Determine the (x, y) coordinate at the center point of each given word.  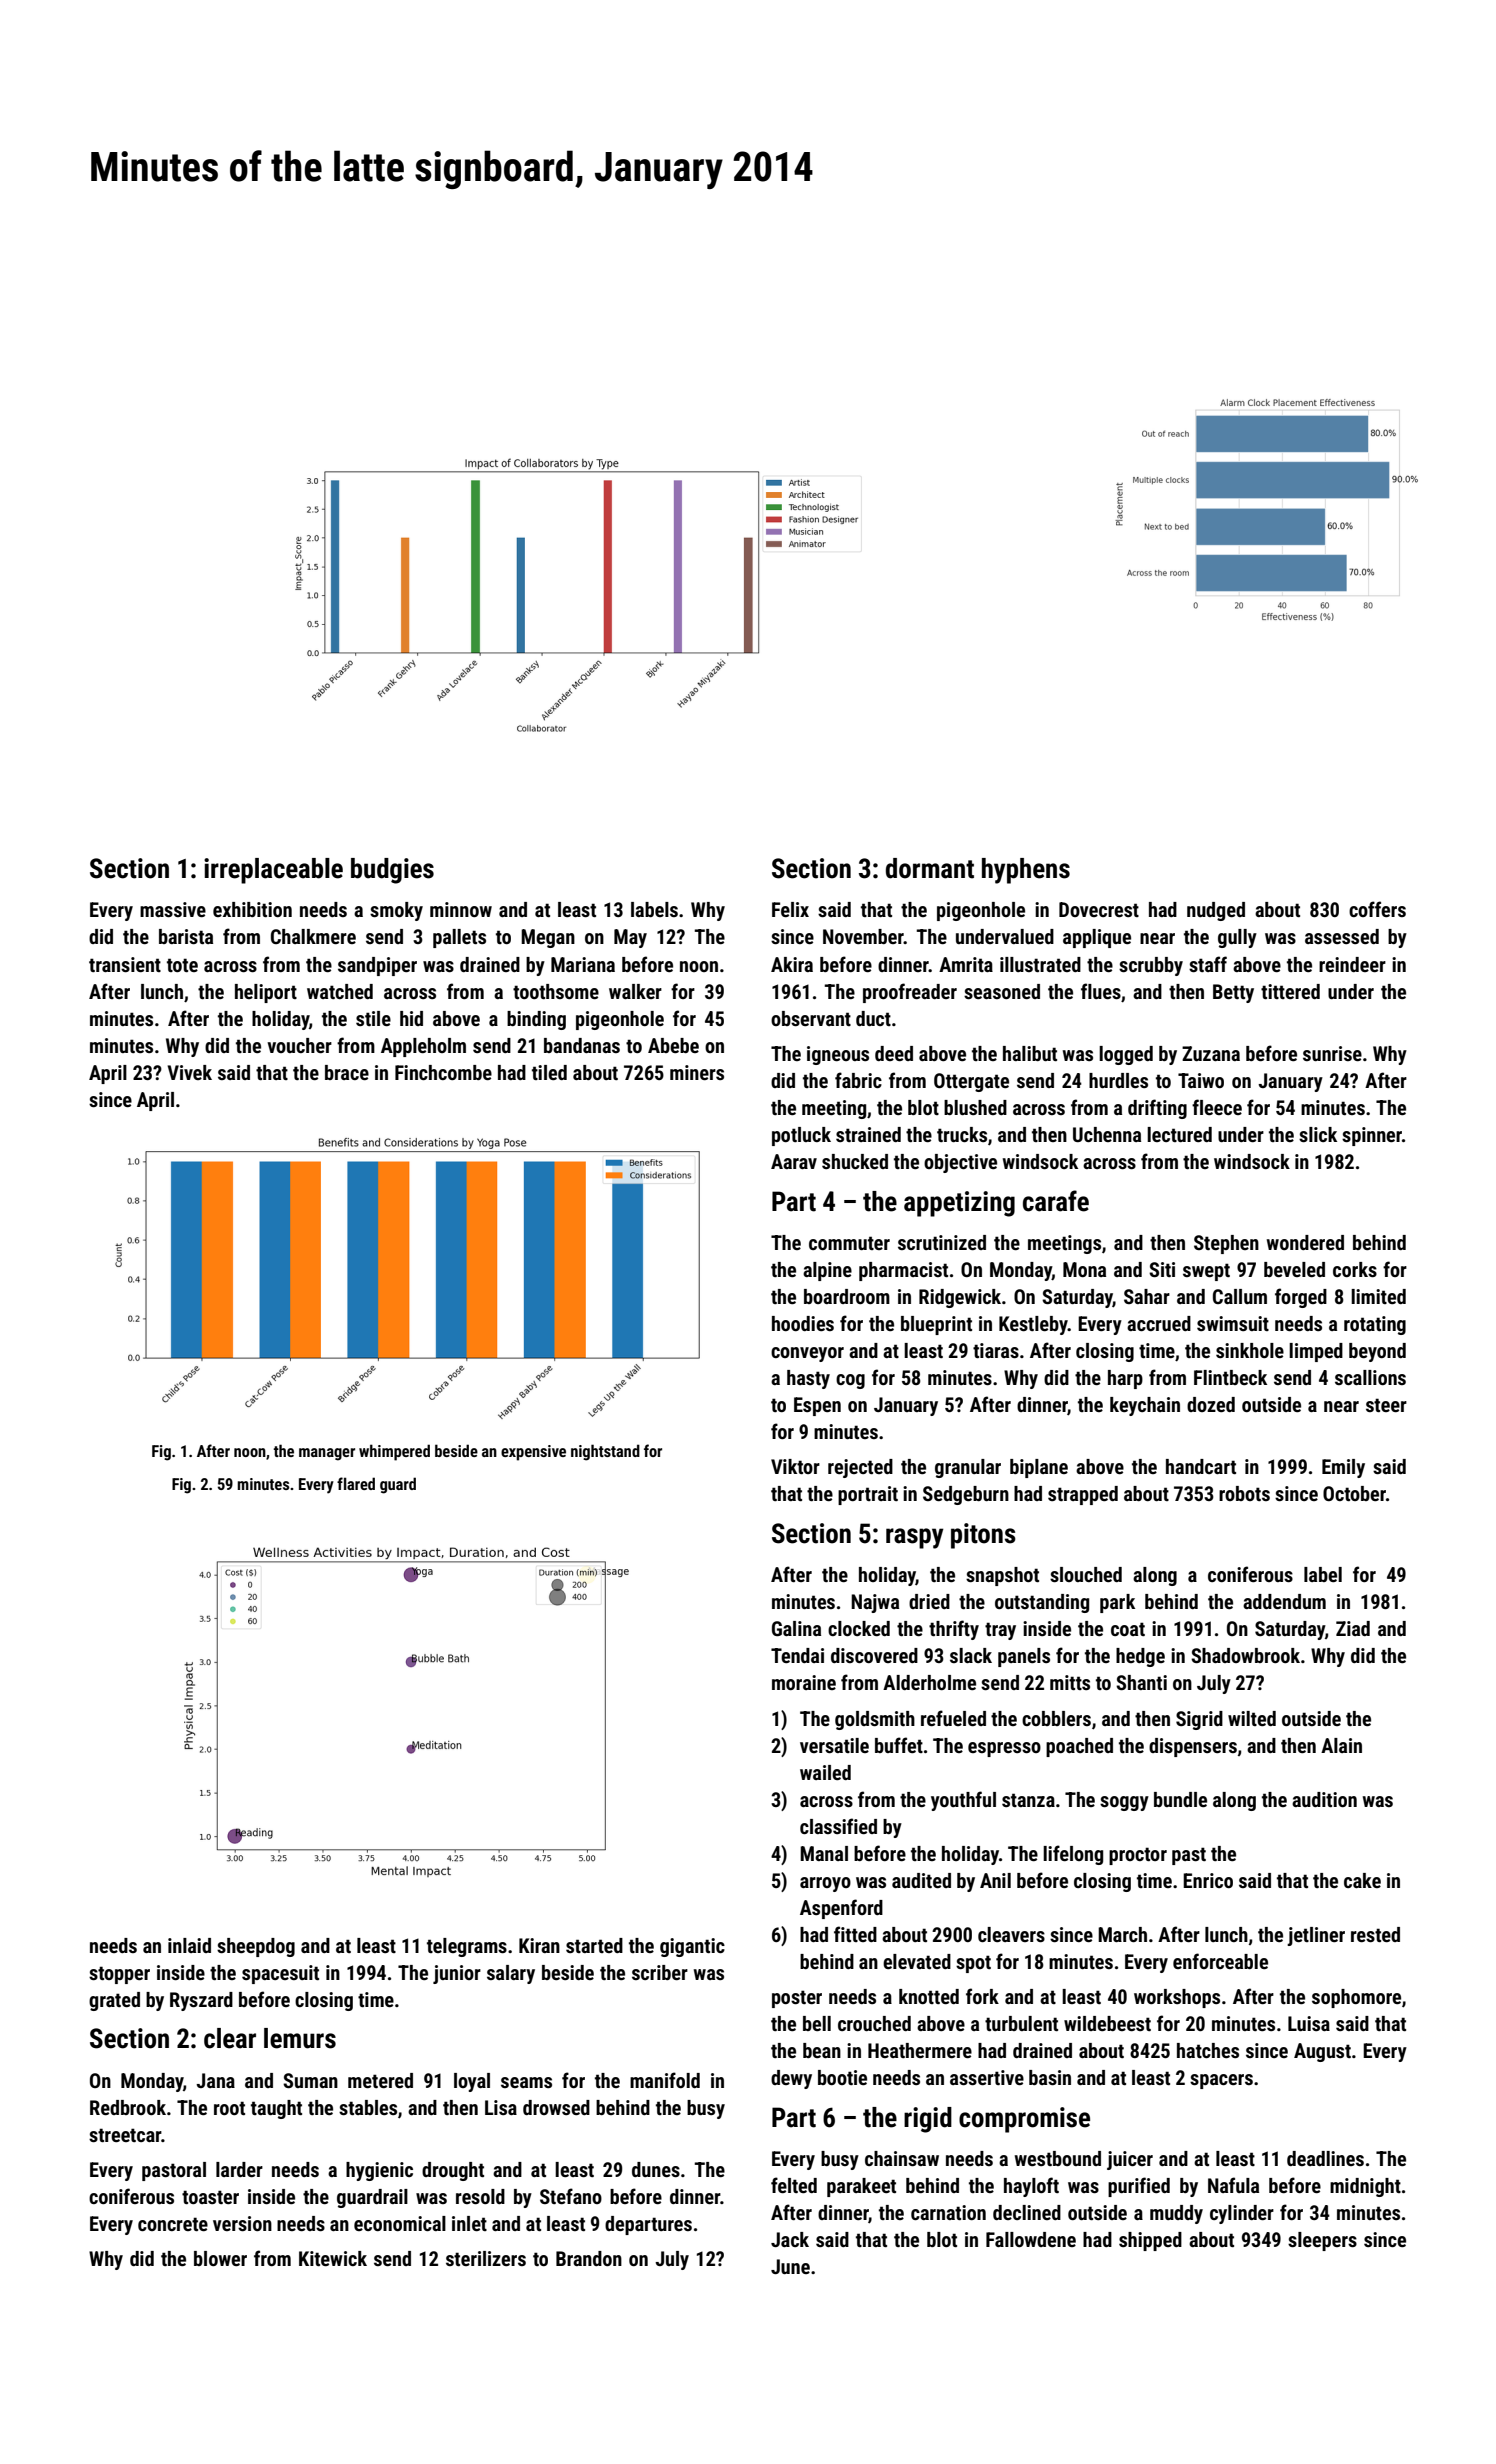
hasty (808, 1379)
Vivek (189, 1072)
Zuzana (1211, 1053)
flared (356, 1483)
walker (635, 991)
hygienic (379, 2171)
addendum (1284, 1601)
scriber (660, 1972)
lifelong (1073, 1855)
